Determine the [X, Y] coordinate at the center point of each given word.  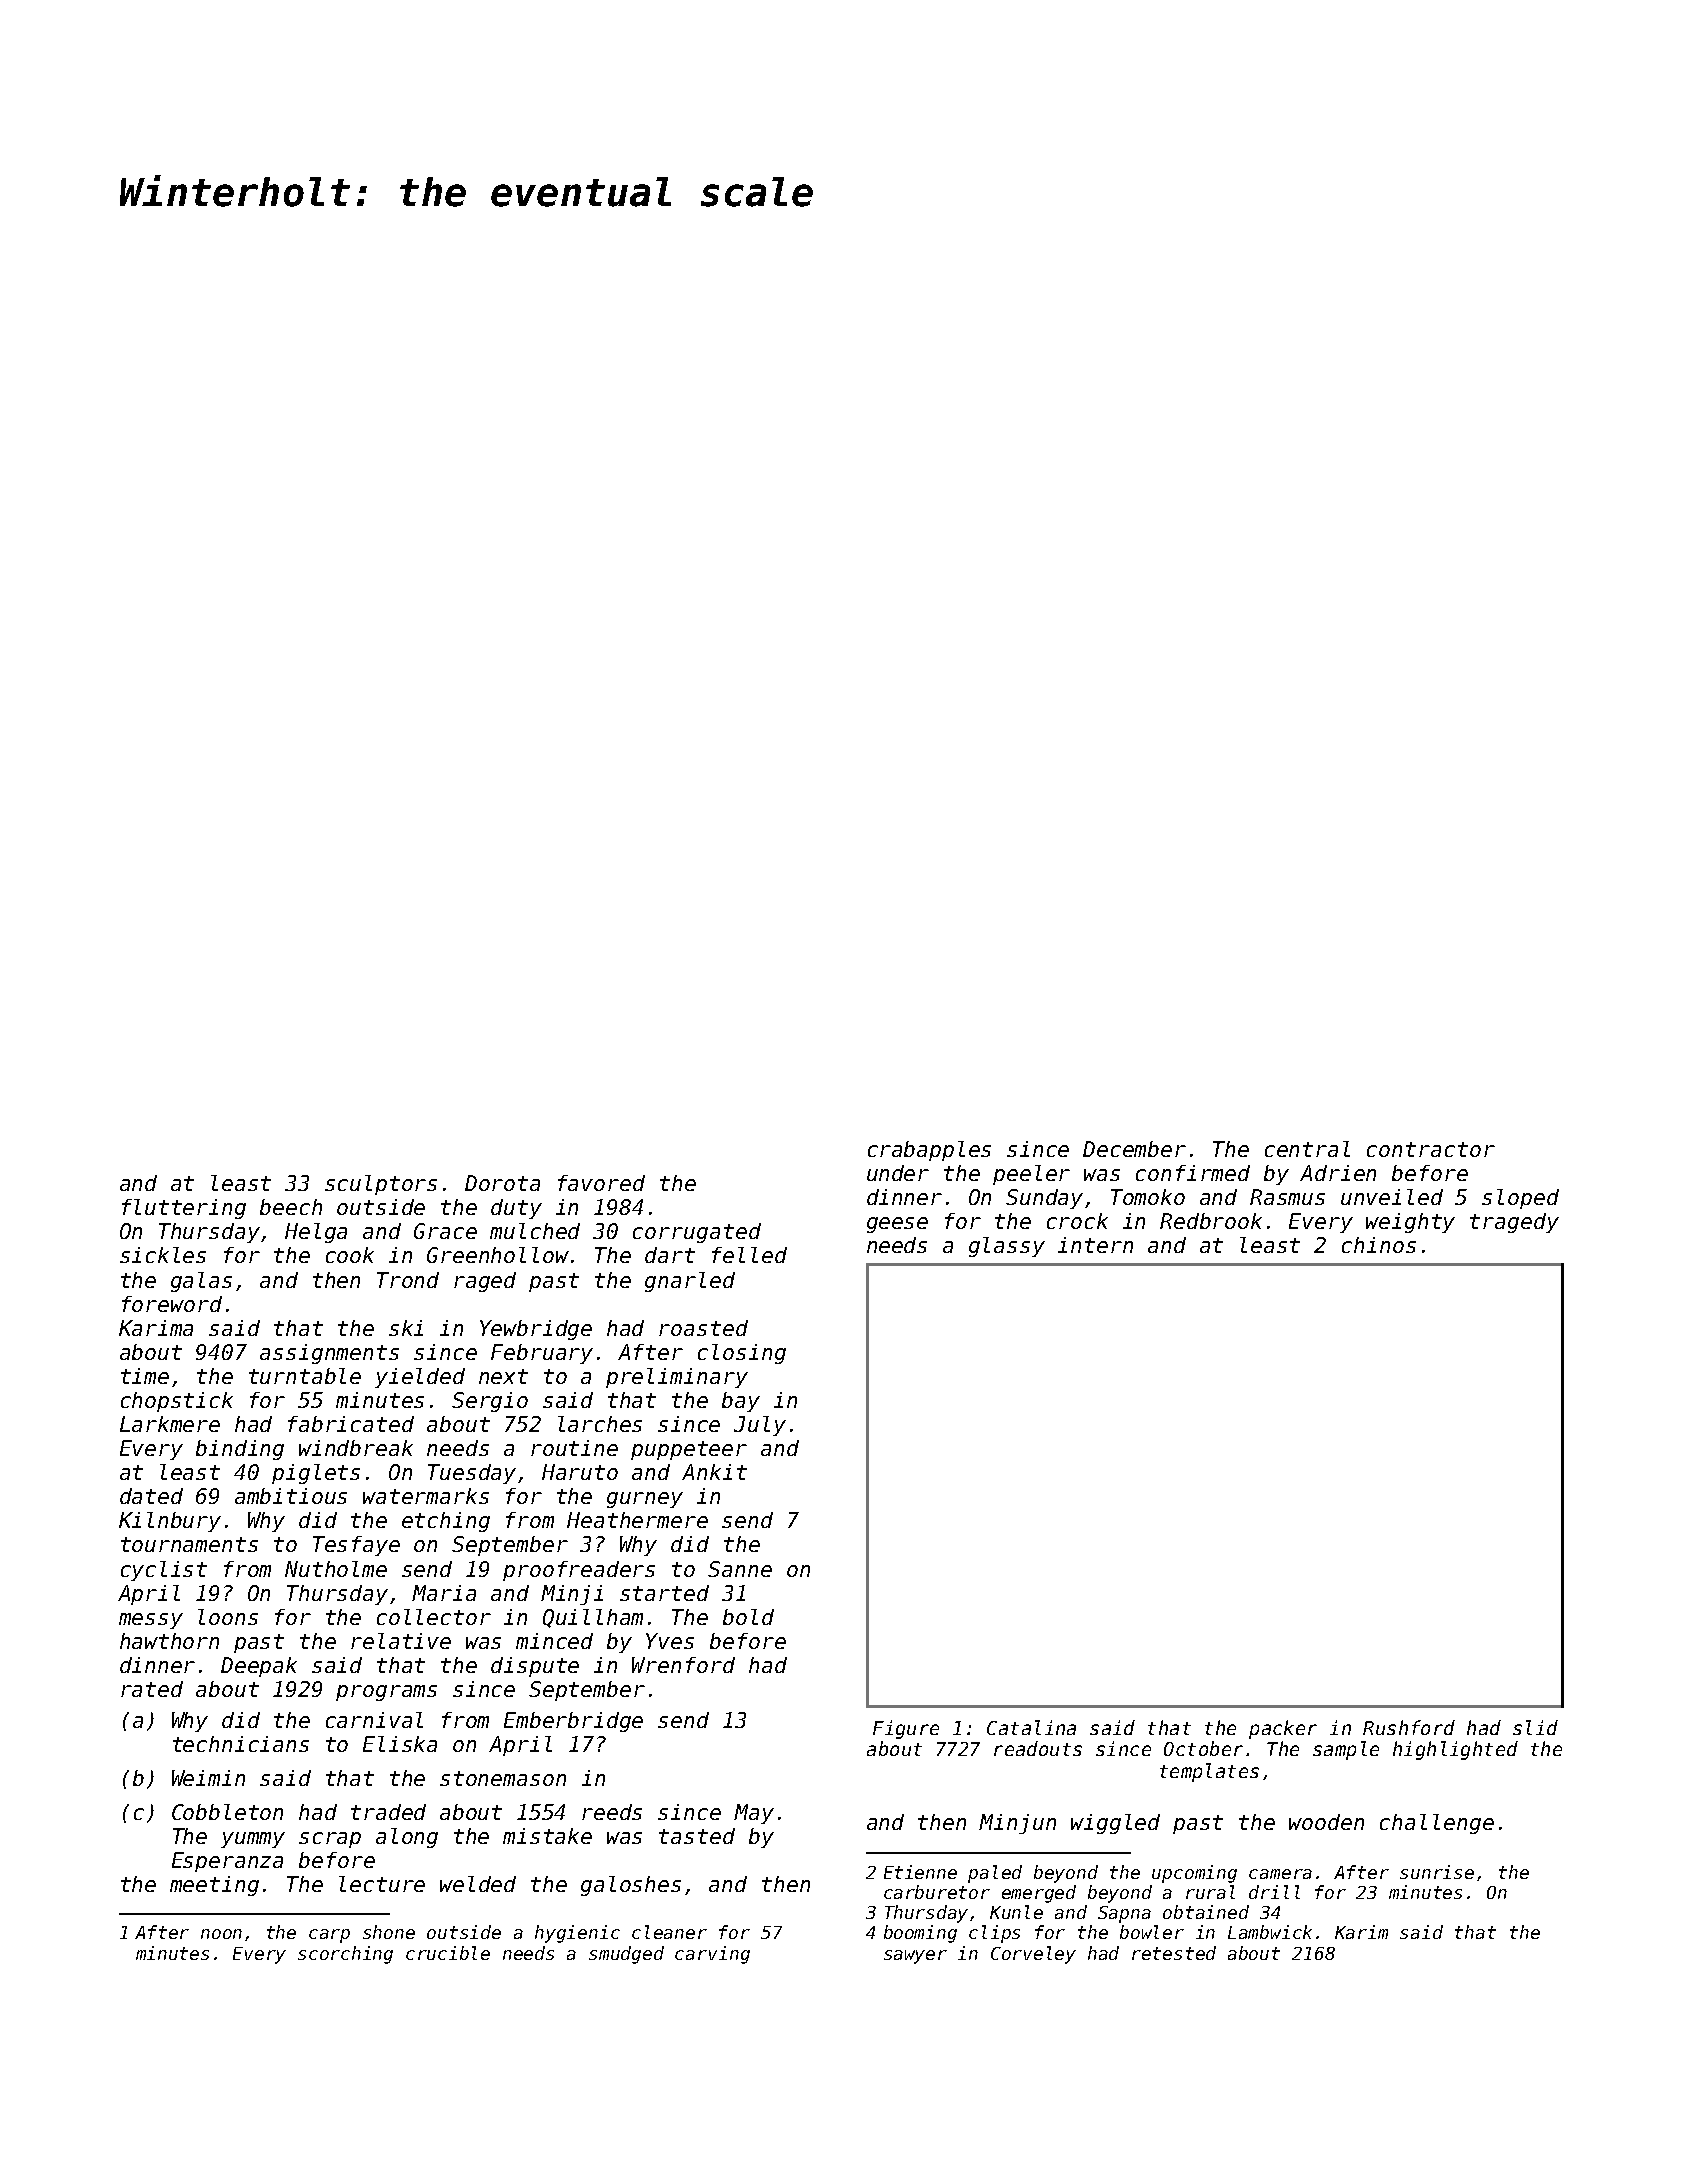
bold [748, 1617]
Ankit [714, 1472]
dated [151, 1496]
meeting [214, 1886]
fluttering [184, 1209]
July [760, 1426]
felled [749, 1255]
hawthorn [169, 1641]
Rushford [1409, 1727]
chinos [1379, 1245]
